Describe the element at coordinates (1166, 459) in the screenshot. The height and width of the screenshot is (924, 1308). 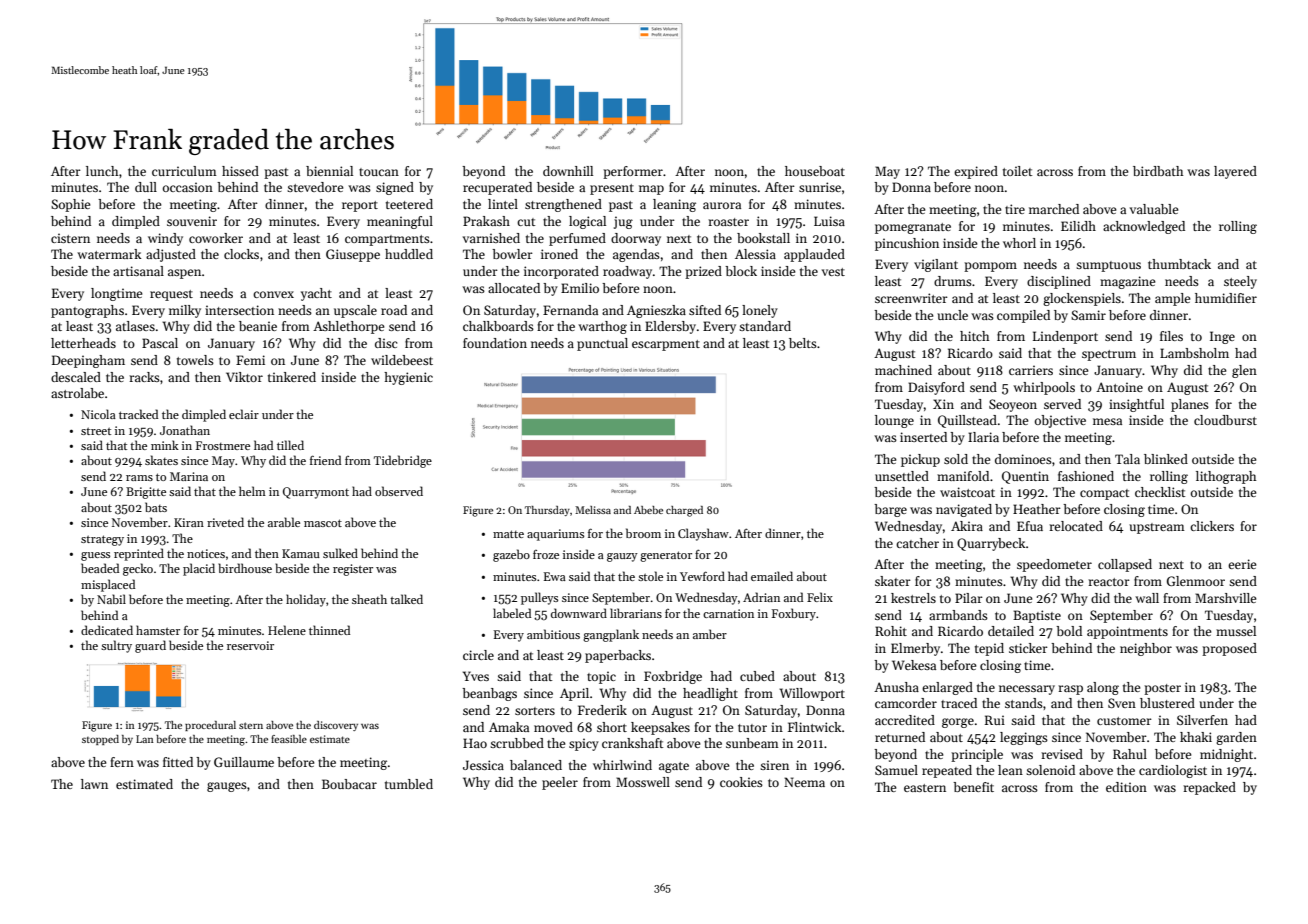
I see `blinked` at that location.
